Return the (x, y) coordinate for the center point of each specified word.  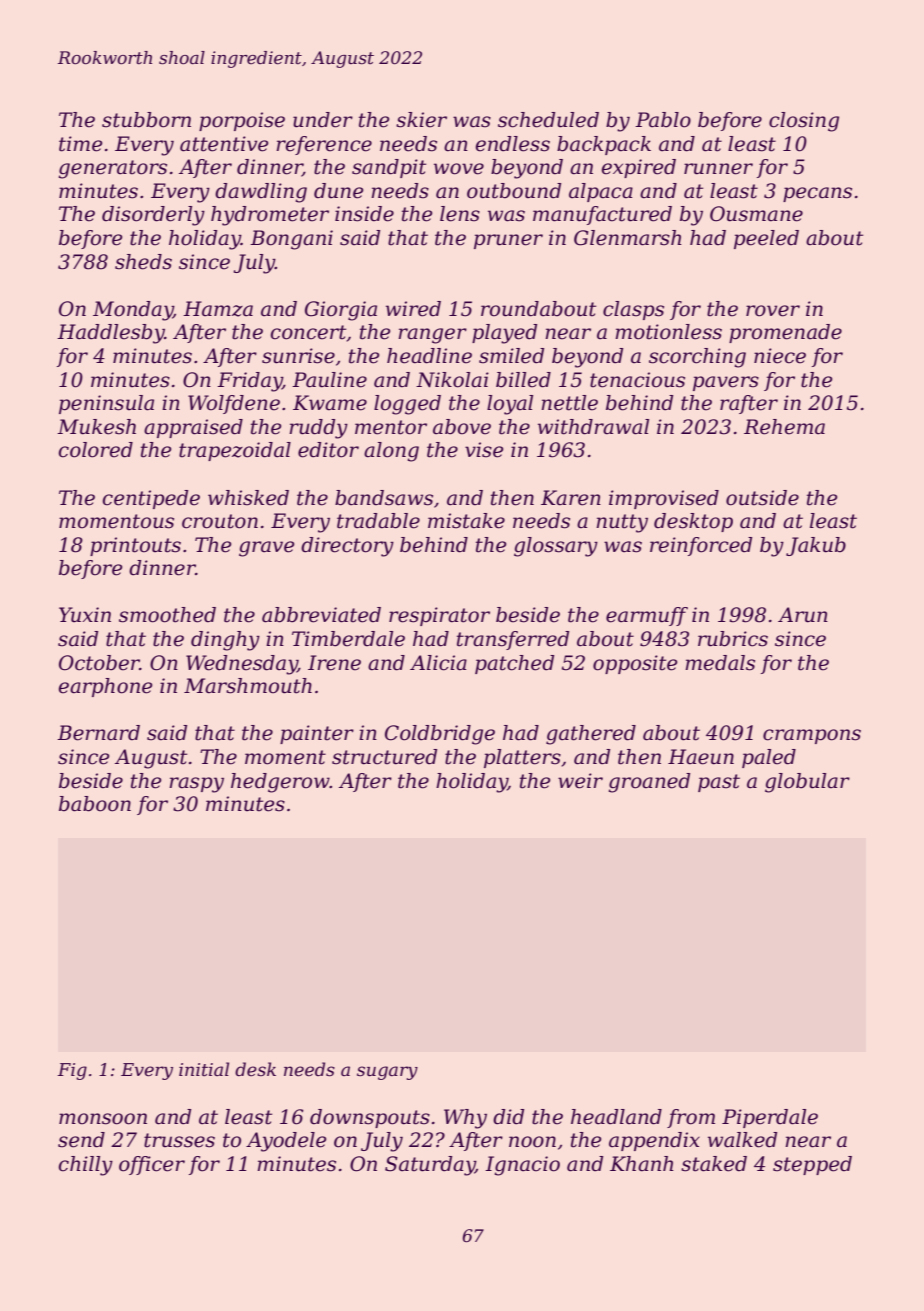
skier (421, 120)
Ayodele (286, 1142)
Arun (803, 615)
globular (807, 783)
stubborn (146, 120)
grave (266, 549)
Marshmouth (248, 686)
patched (514, 664)
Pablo (663, 120)
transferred (513, 640)
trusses (179, 1140)
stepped (812, 1165)
